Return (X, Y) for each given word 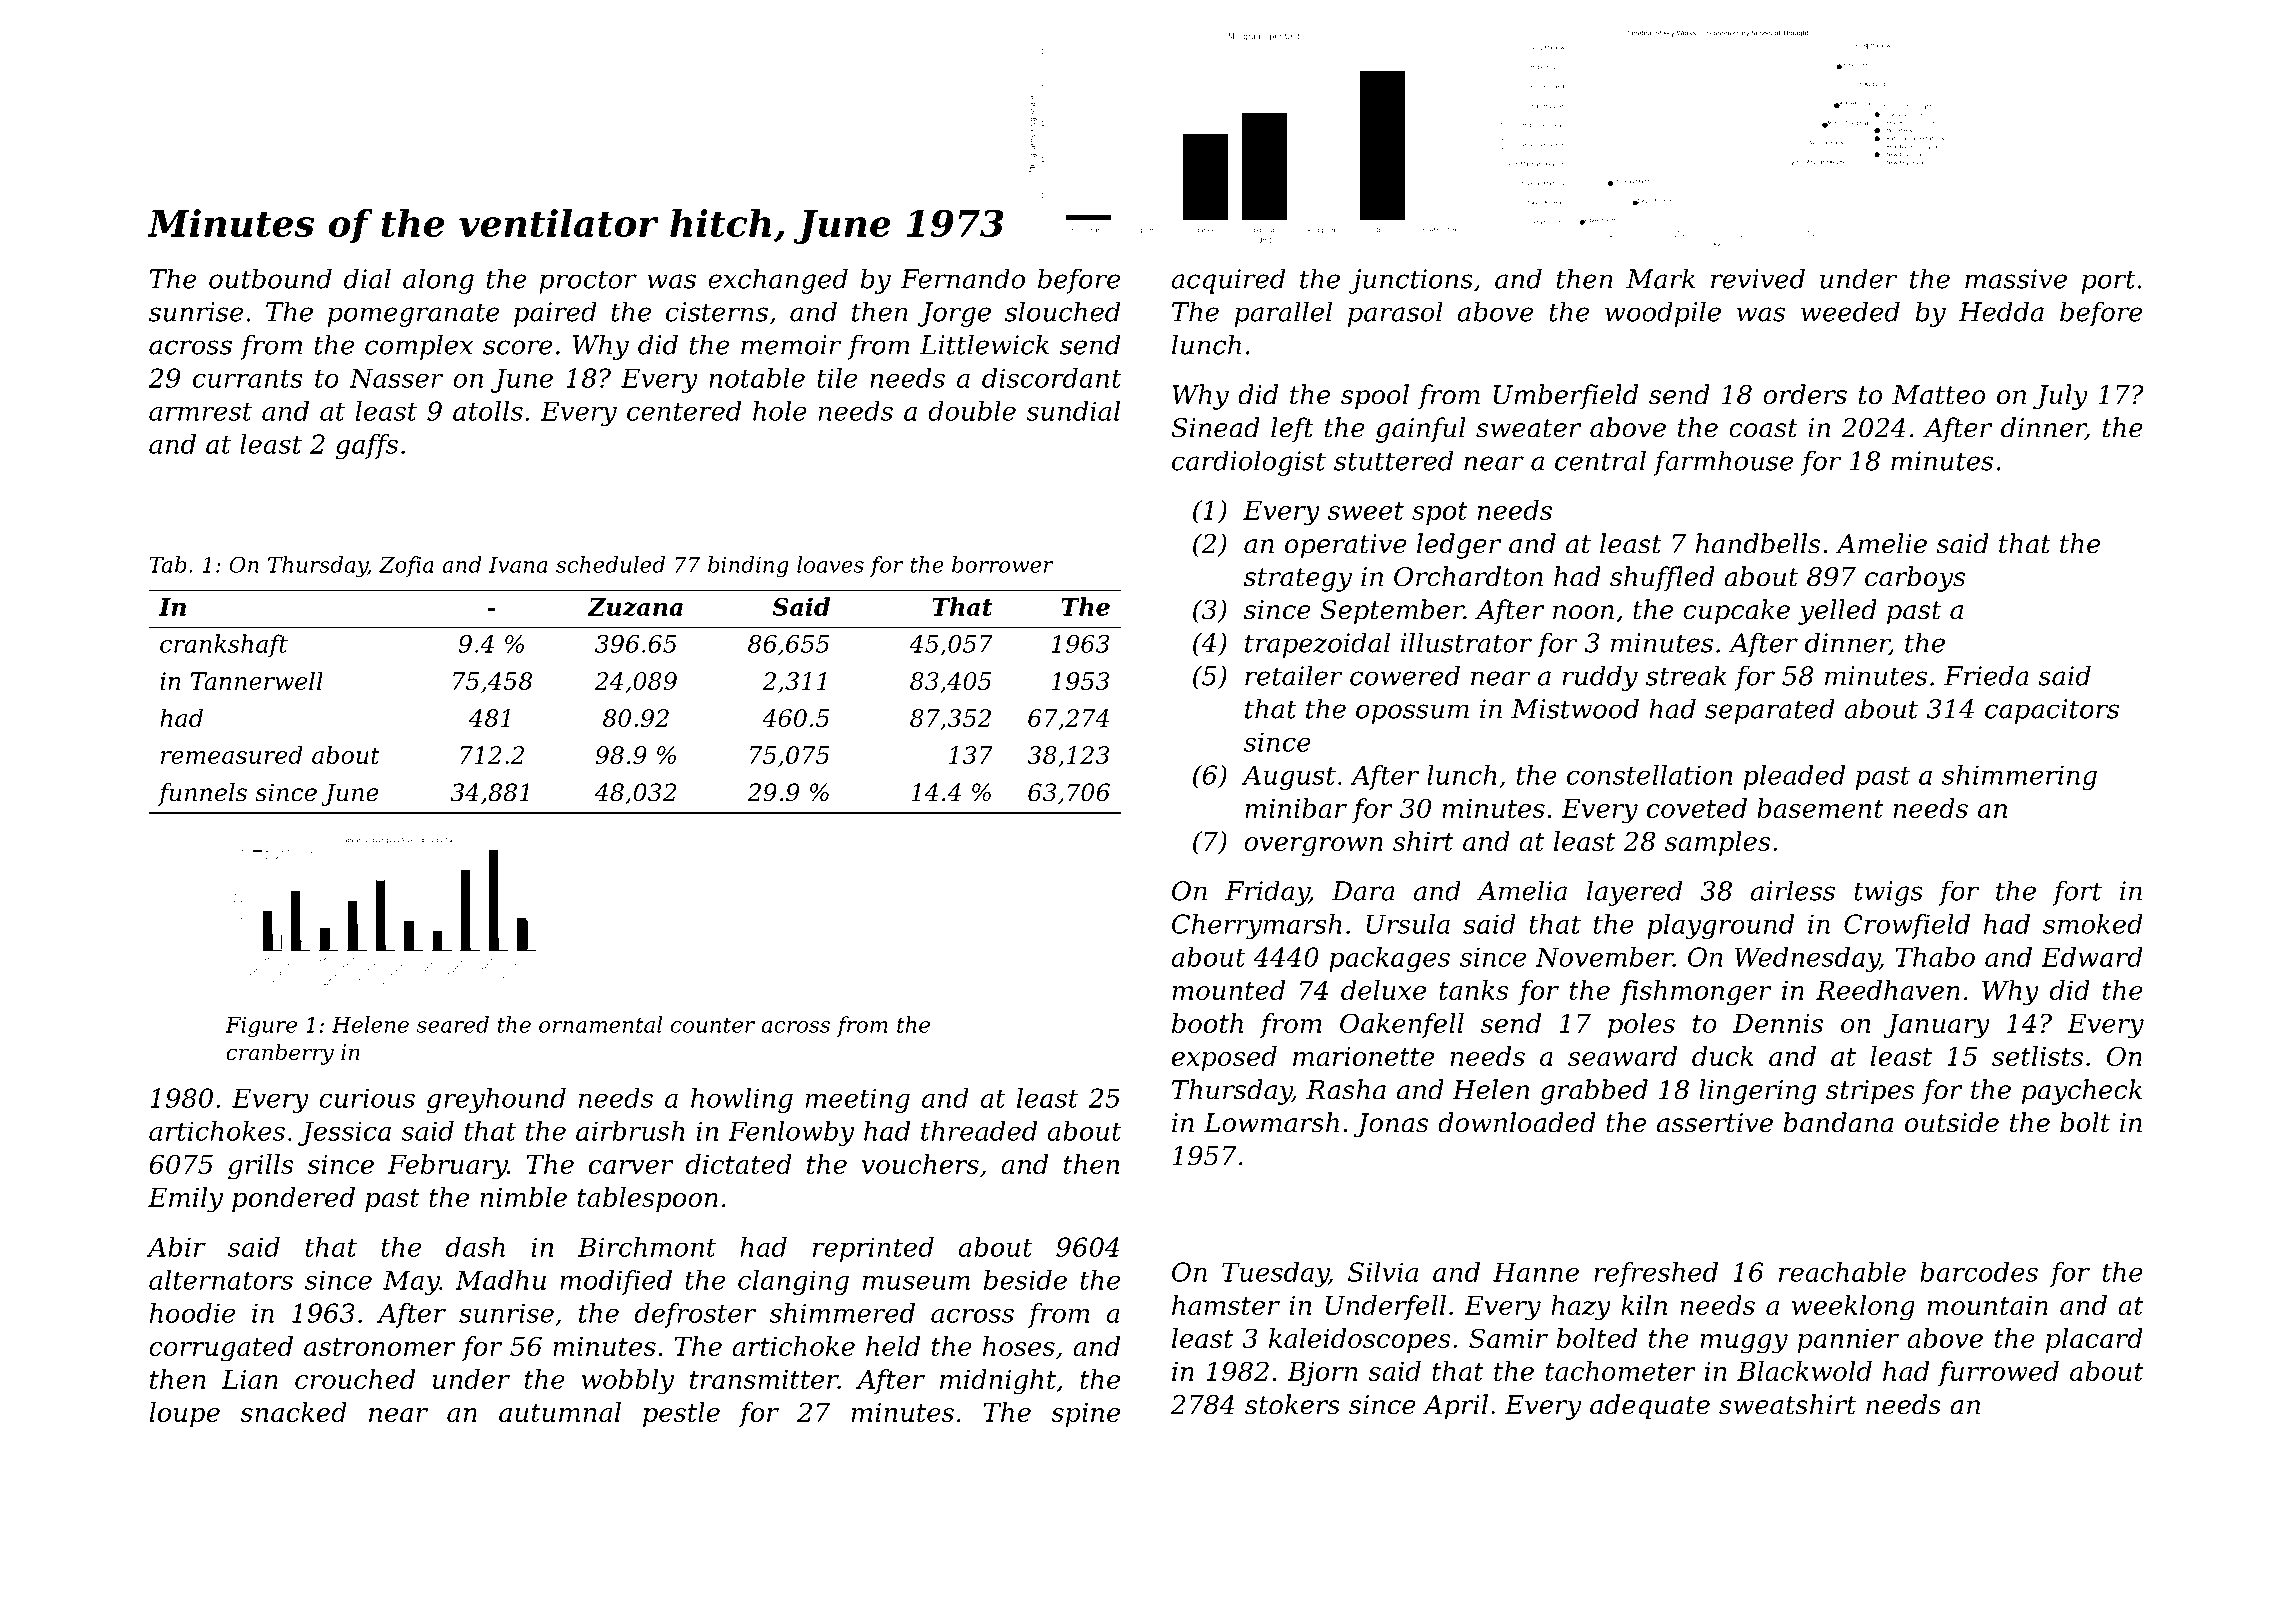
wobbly (628, 1382)
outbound (270, 278)
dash (475, 1247)
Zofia (406, 566)
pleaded (1794, 777)
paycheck (2082, 1092)
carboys (1915, 579)
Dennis (1778, 1023)
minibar (1296, 808)
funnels (202, 794)
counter (713, 1025)
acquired (1228, 281)
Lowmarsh (1271, 1122)
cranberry (280, 1054)
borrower (1003, 564)
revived (1758, 278)
